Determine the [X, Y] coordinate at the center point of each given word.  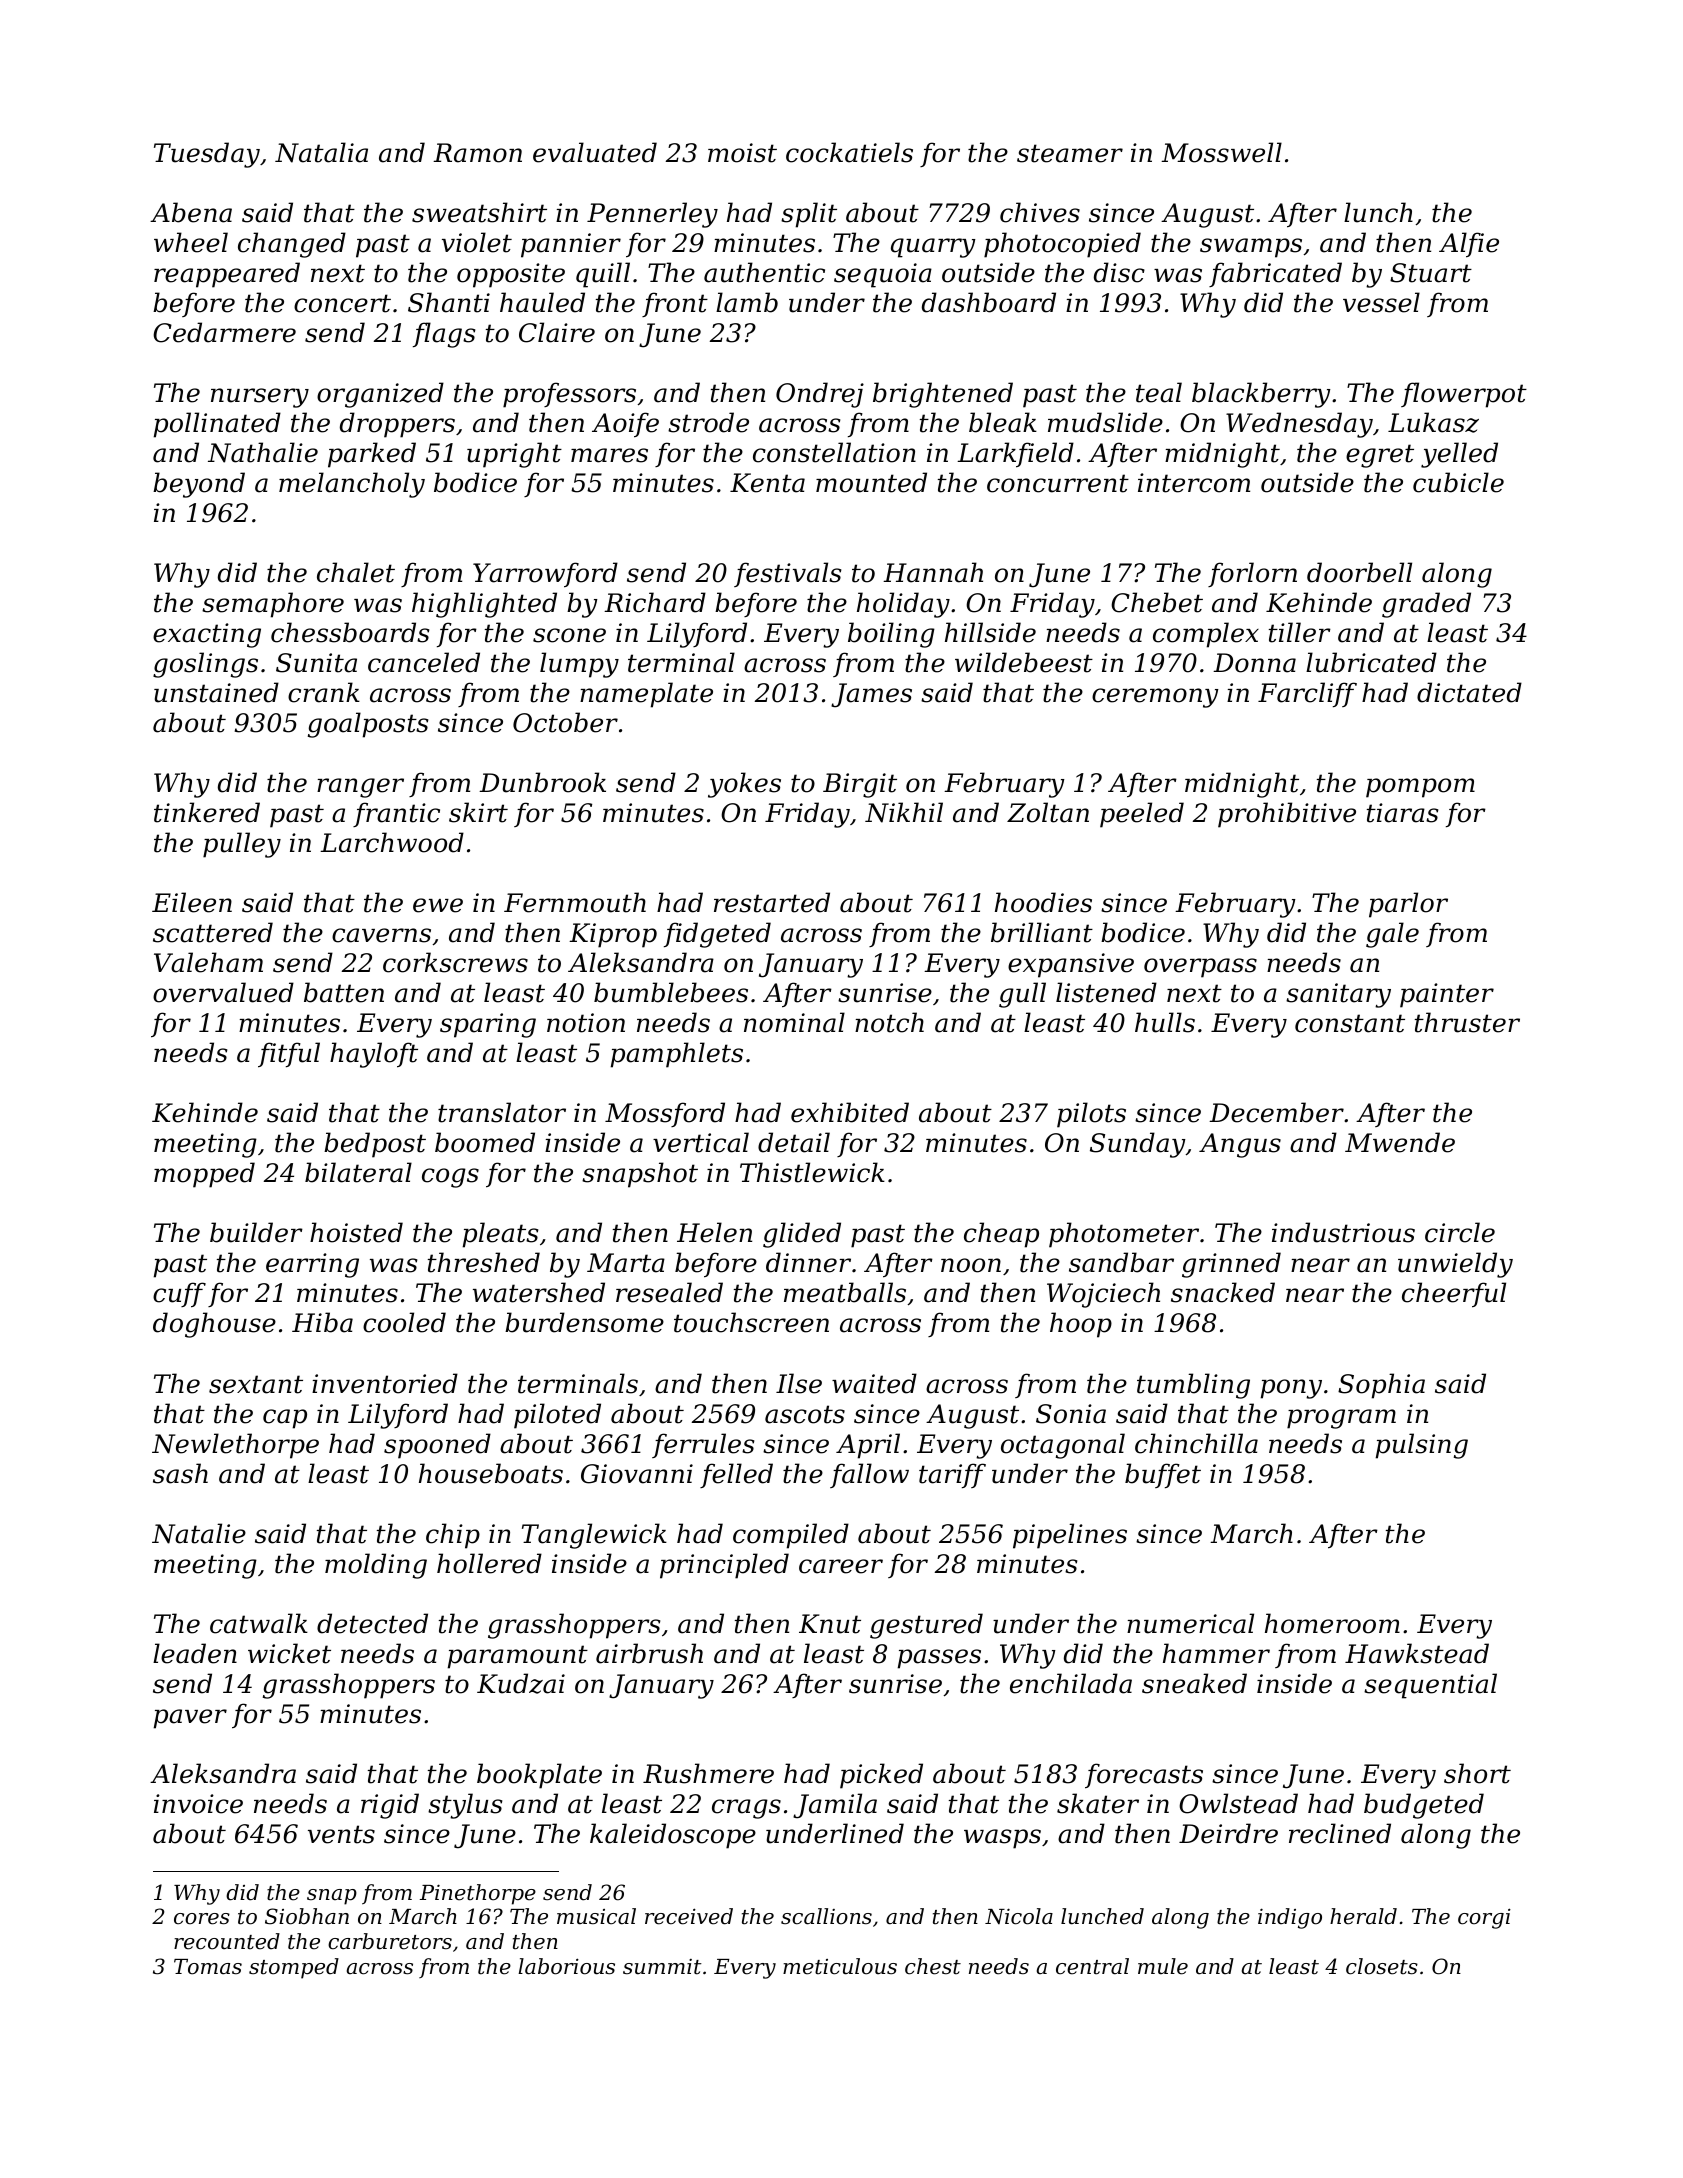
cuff [179, 1295]
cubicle [1458, 482]
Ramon [477, 153]
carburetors [390, 1941]
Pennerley [652, 215]
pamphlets [676, 1055]
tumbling [1193, 1386]
